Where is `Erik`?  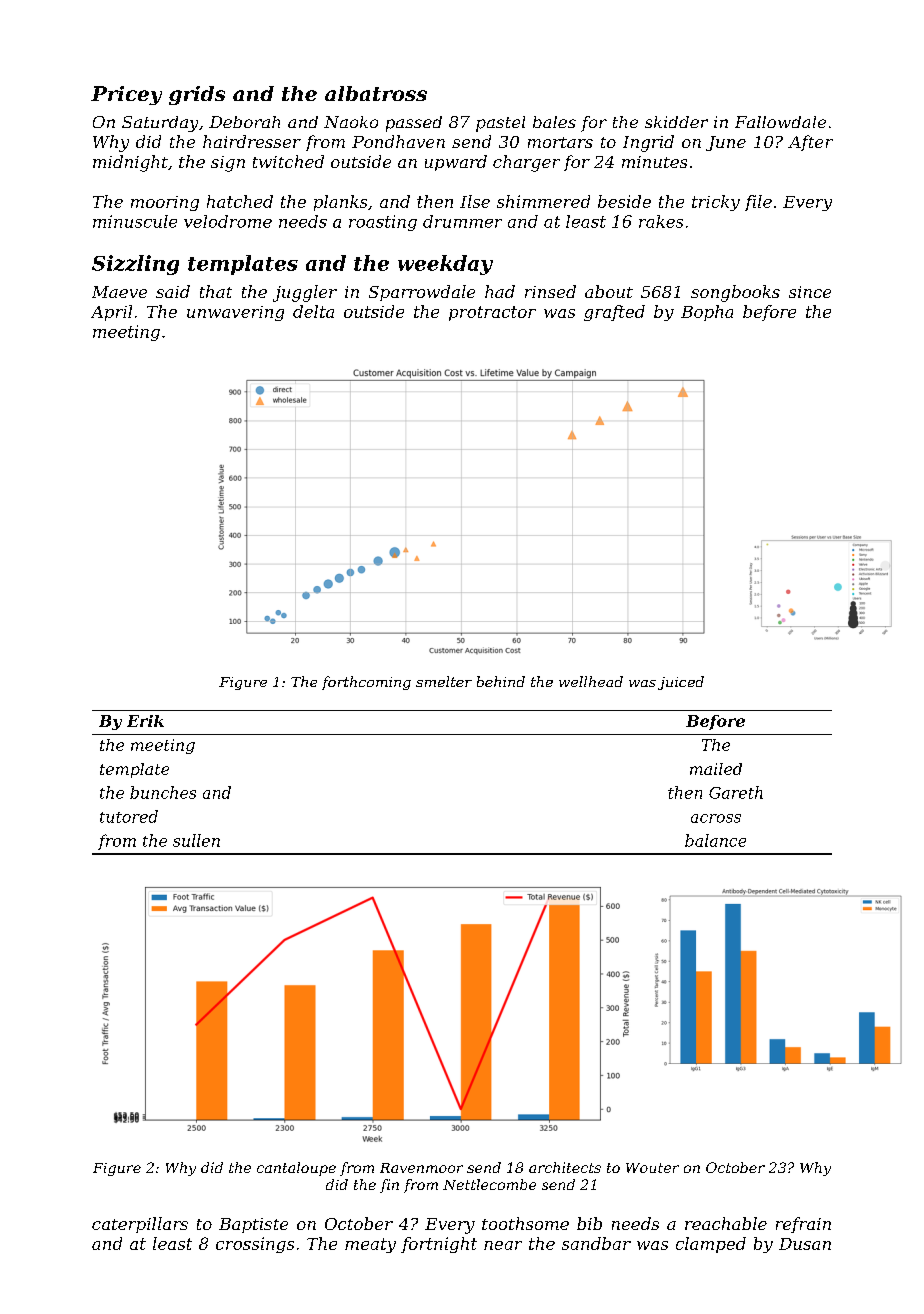
Erik is located at coordinates (145, 721).
